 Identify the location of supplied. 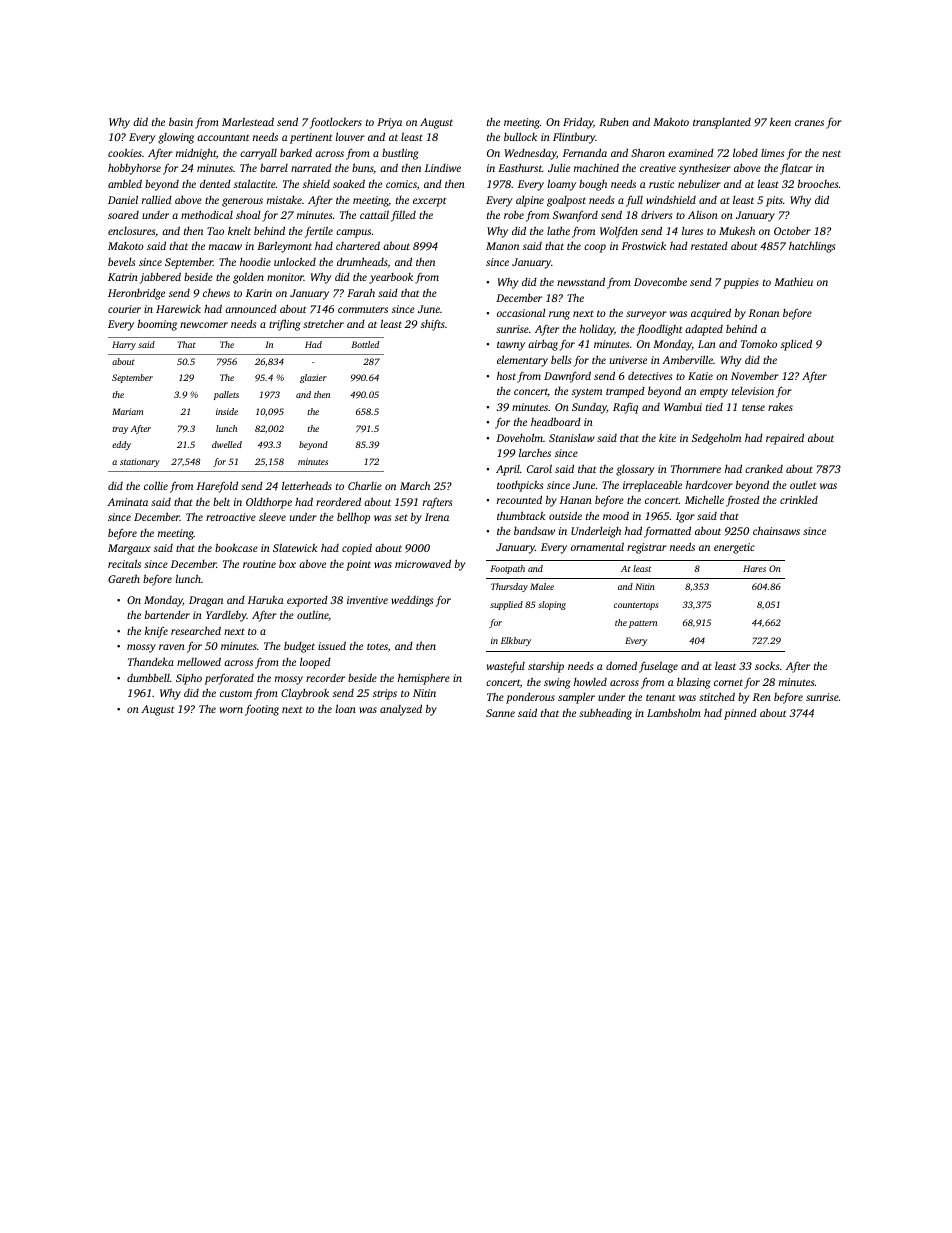
(506, 605).
